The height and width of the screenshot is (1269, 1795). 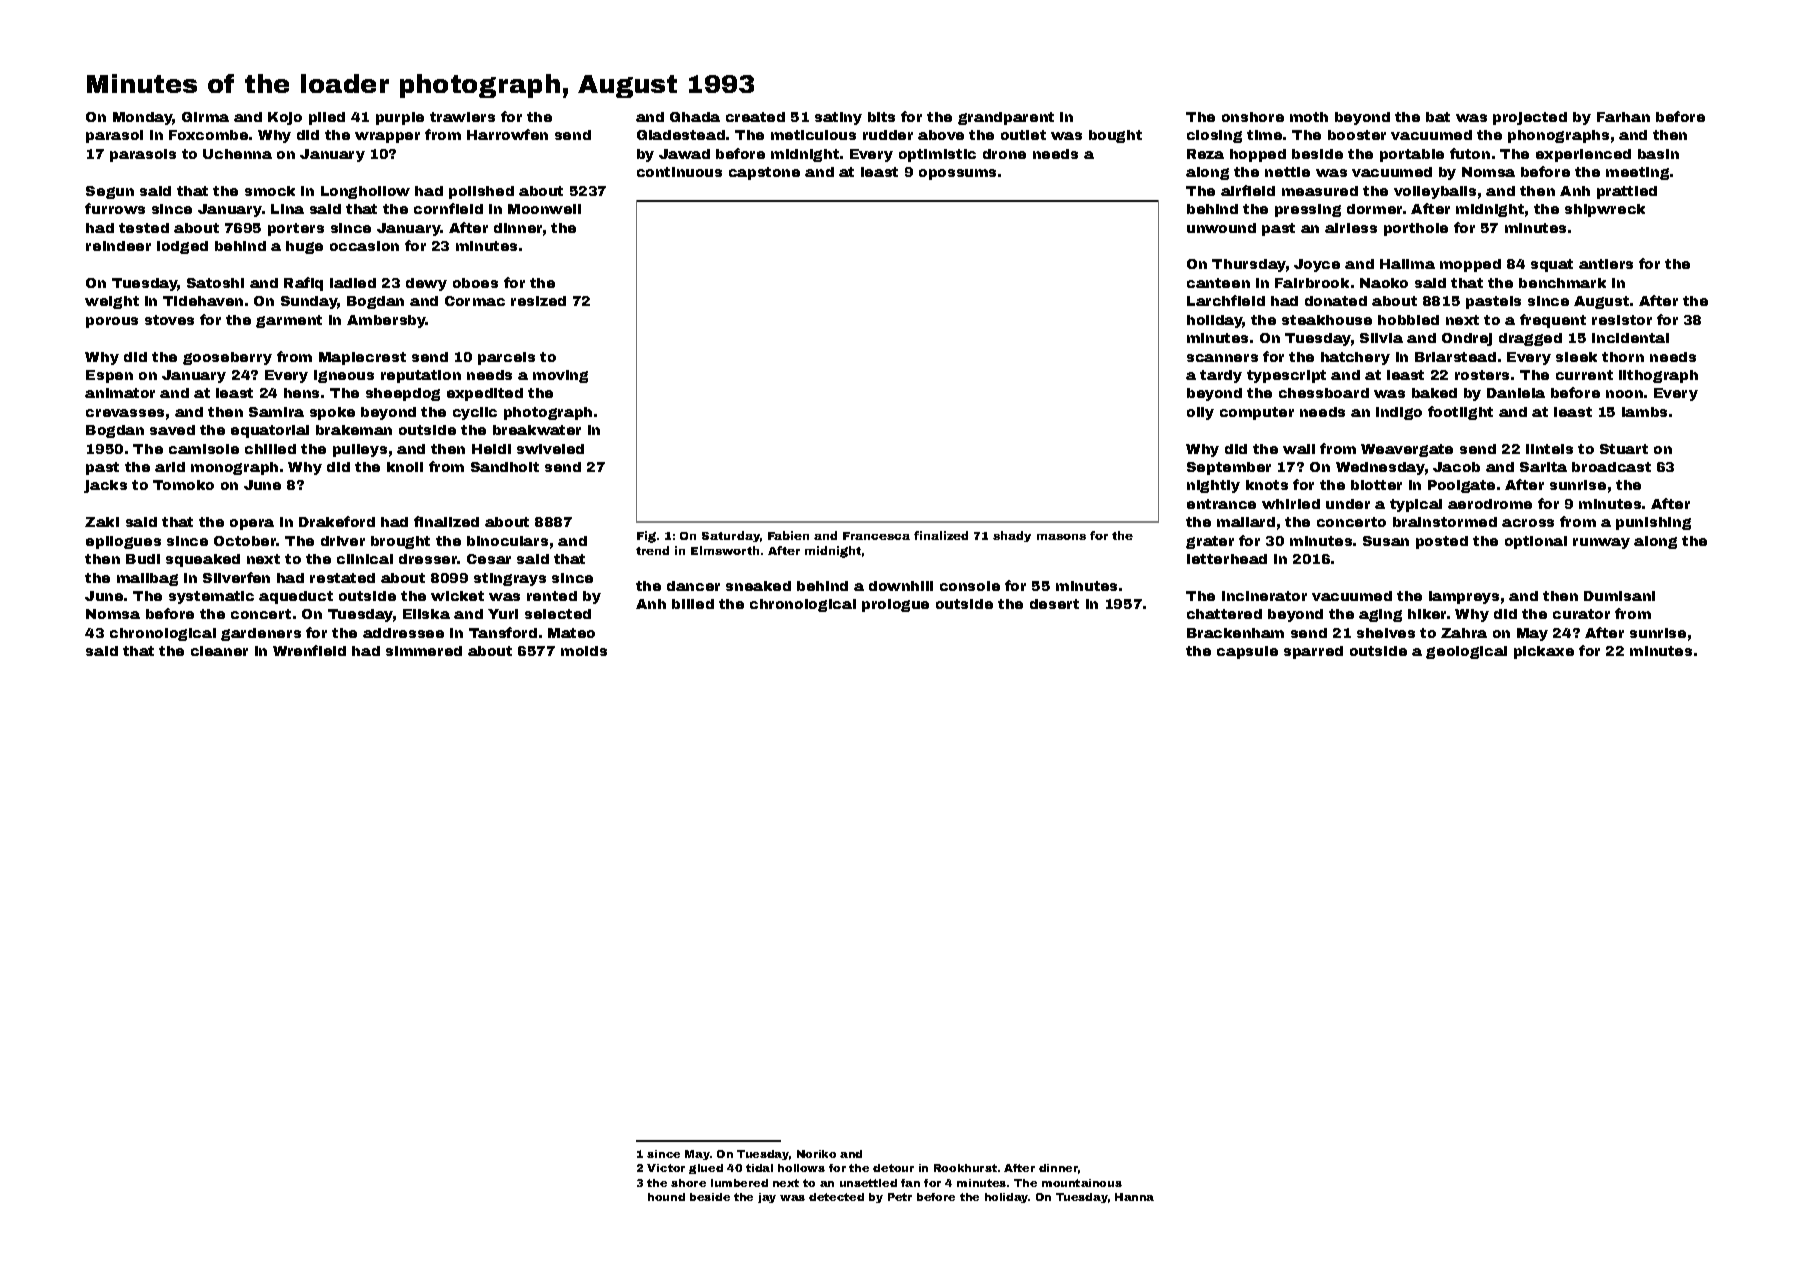 What do you see at coordinates (1544, 652) in the screenshot?
I see `pickaxe` at bounding box center [1544, 652].
